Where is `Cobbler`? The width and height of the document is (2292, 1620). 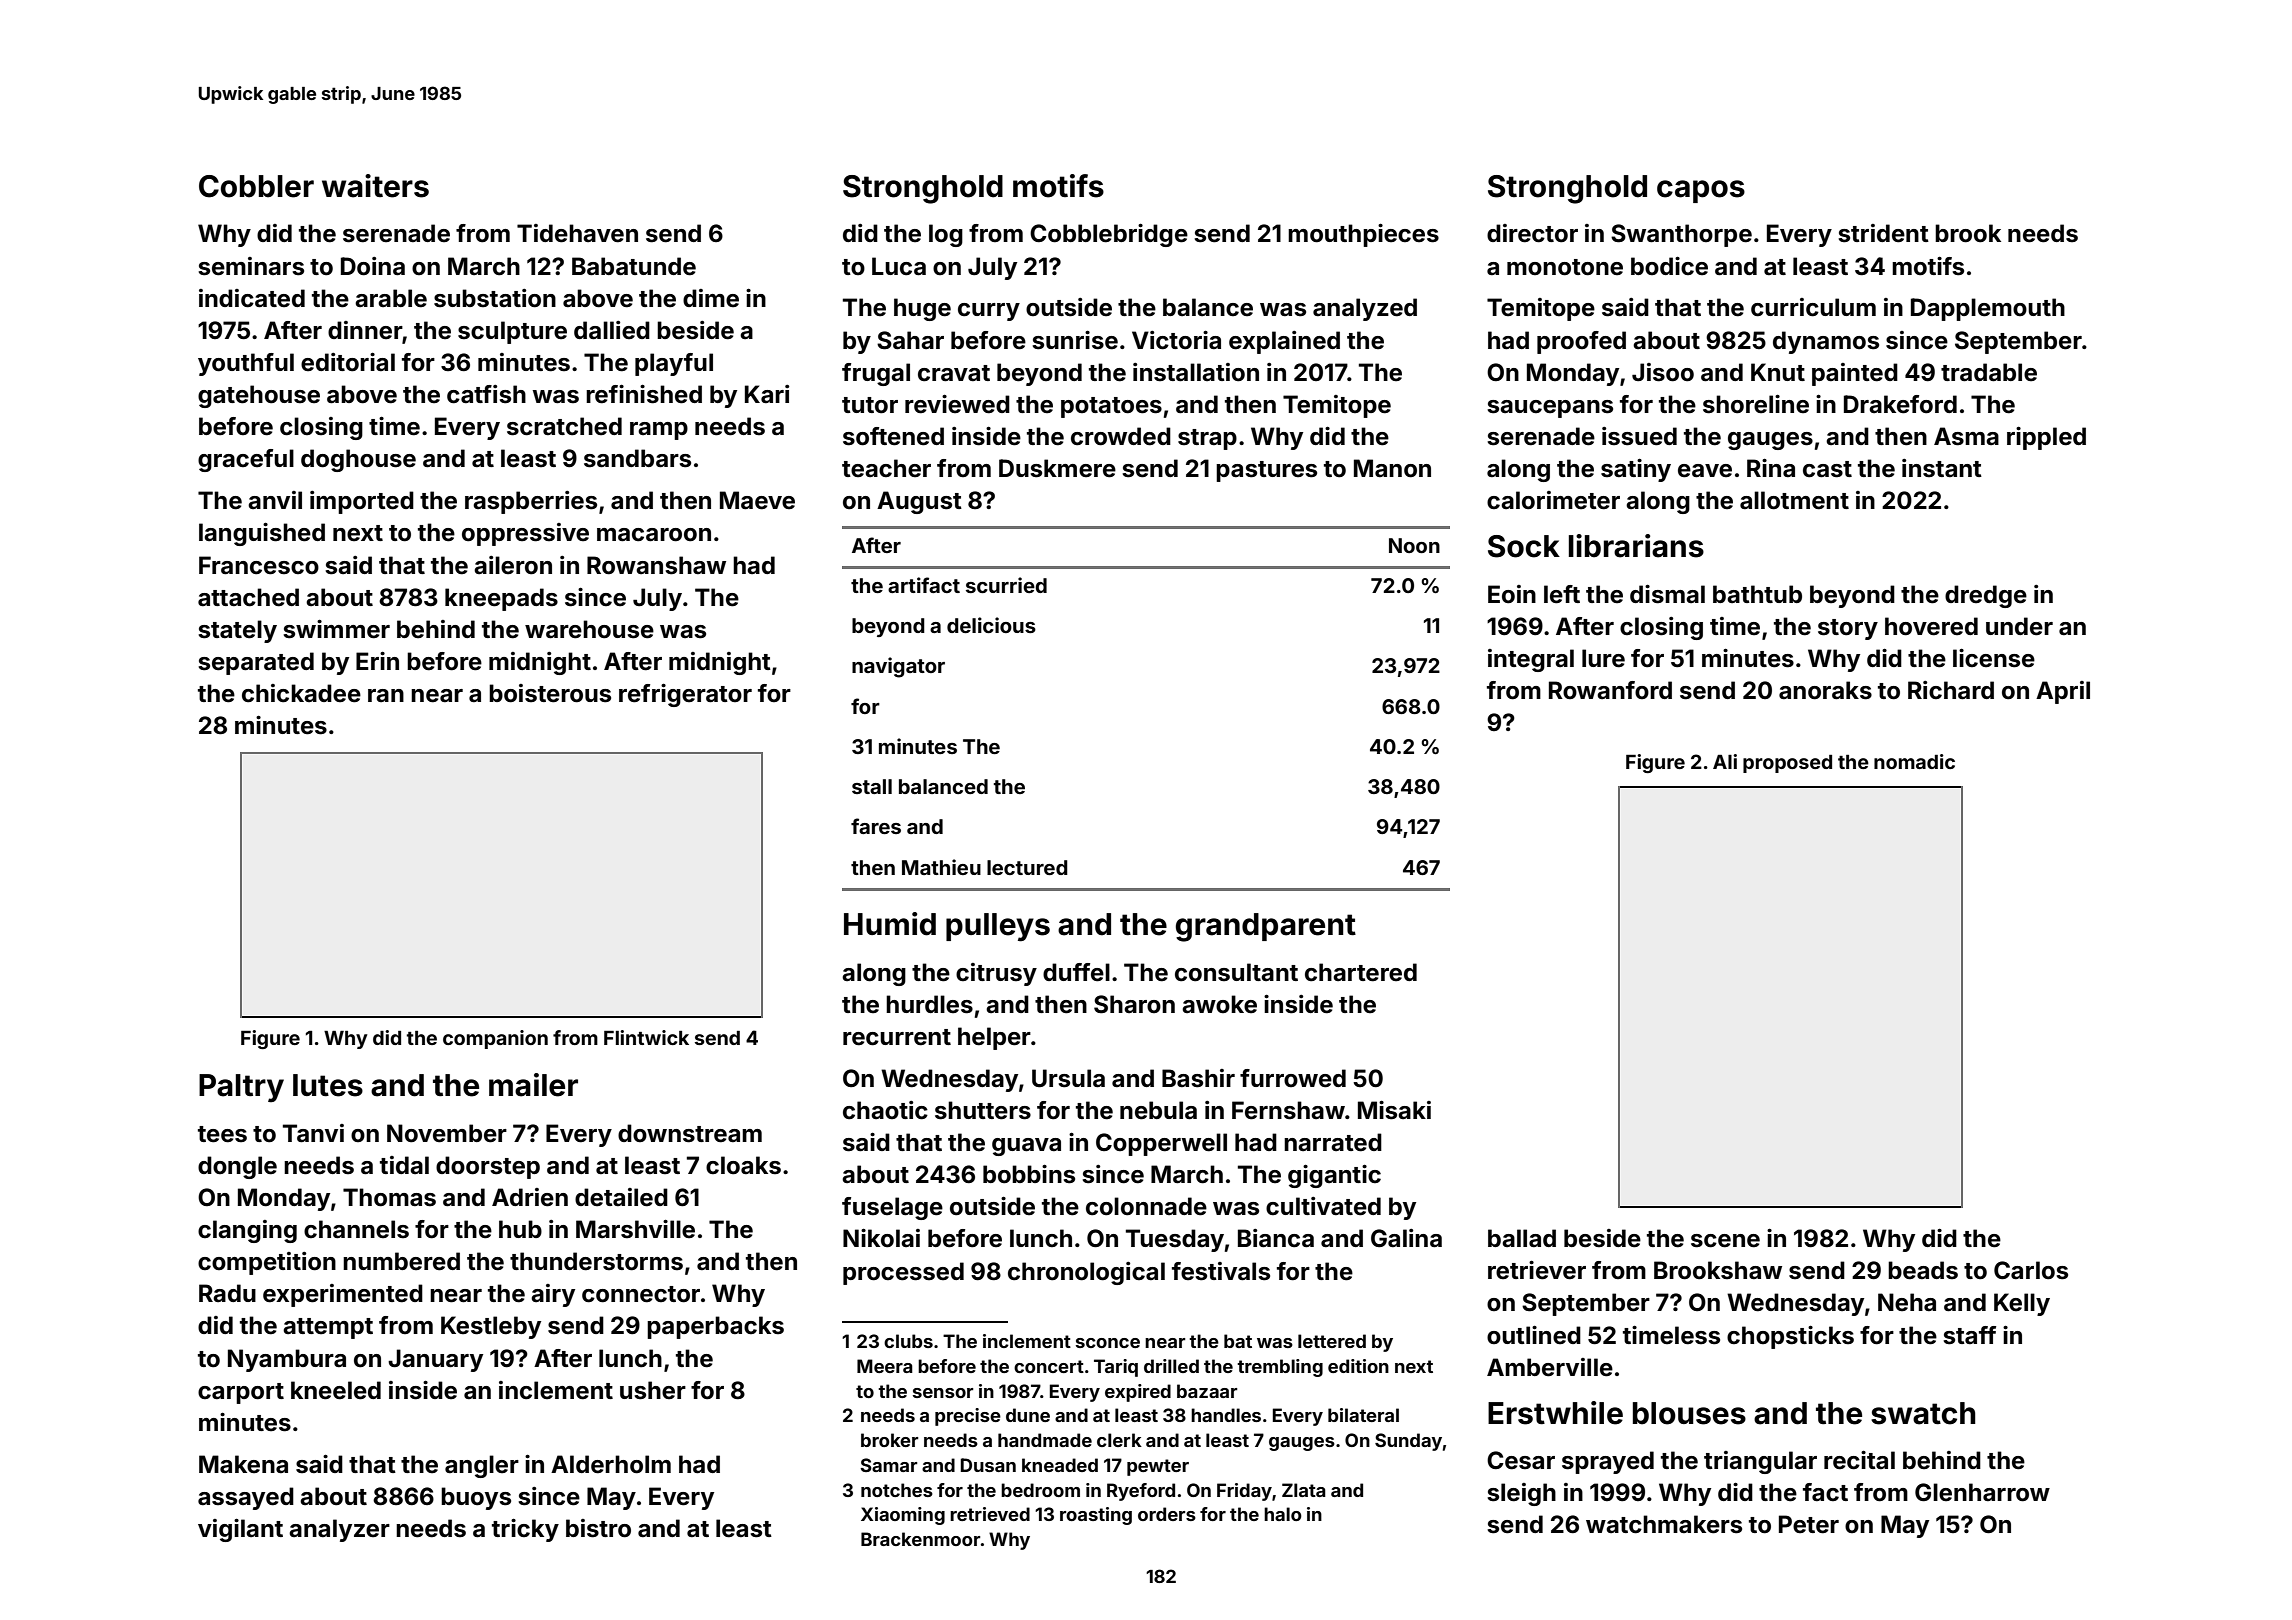
Cobbler is located at coordinates (256, 186).
